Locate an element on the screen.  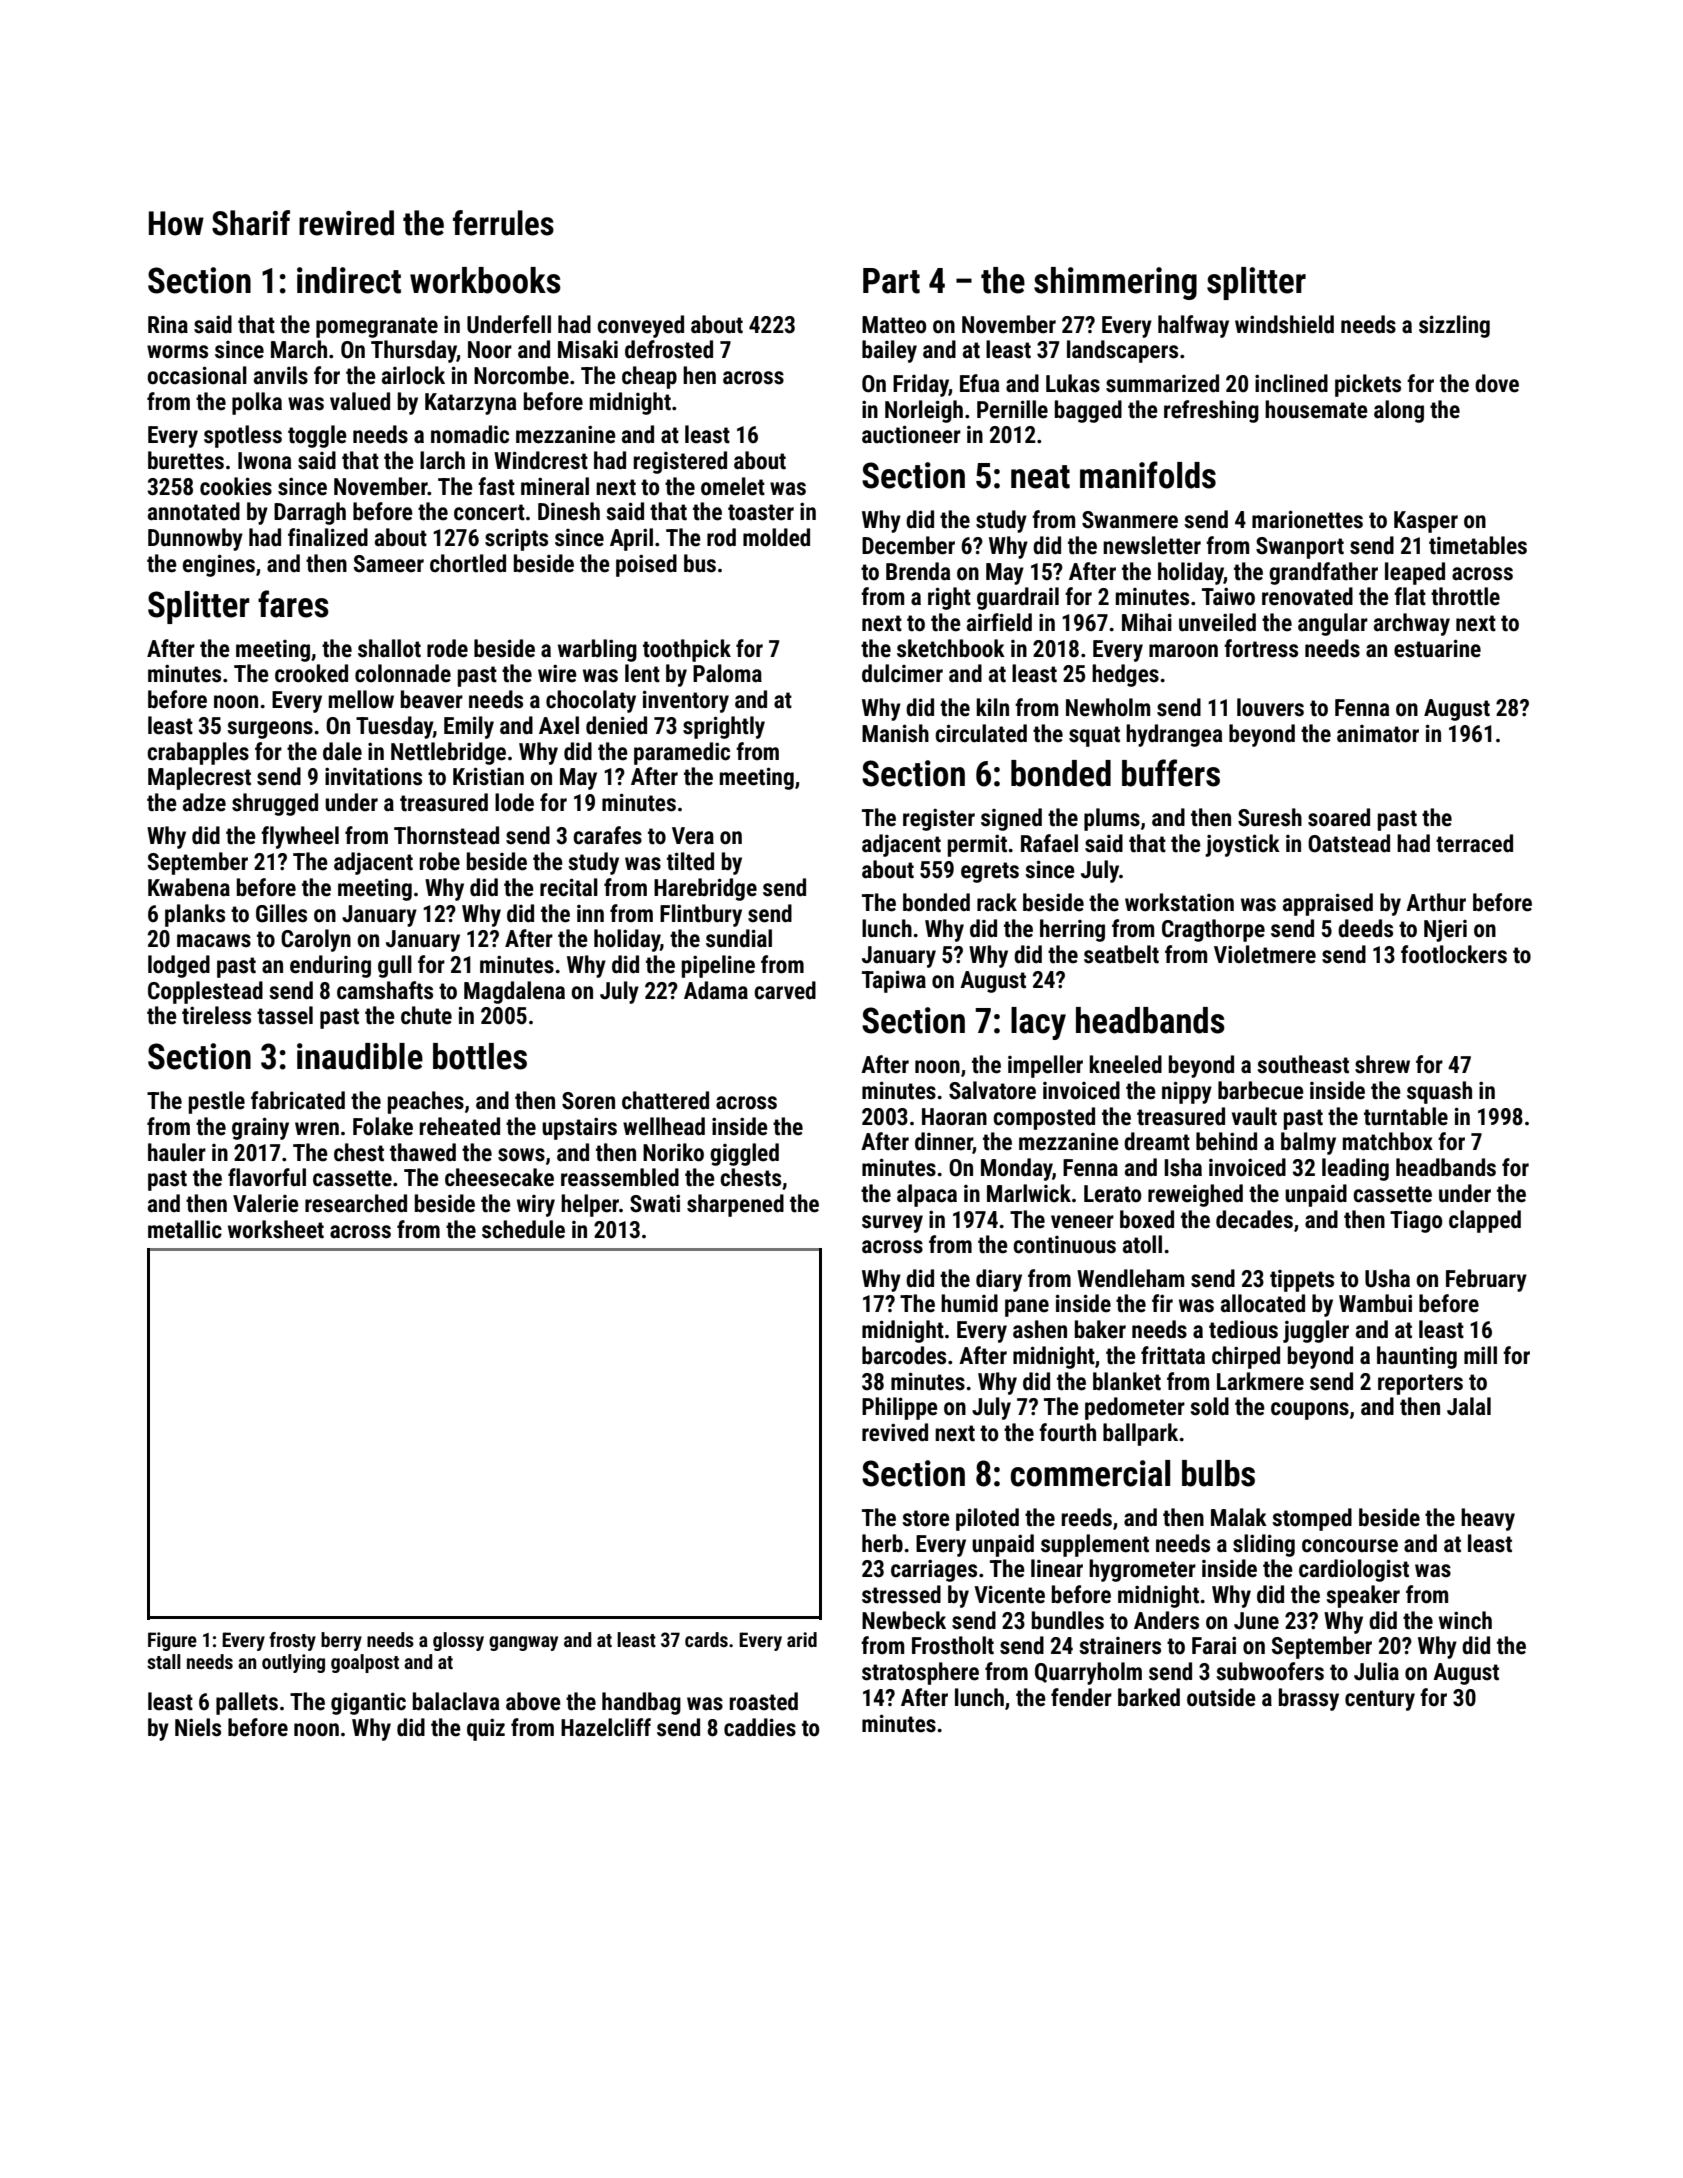
neat is located at coordinates (1040, 477).
